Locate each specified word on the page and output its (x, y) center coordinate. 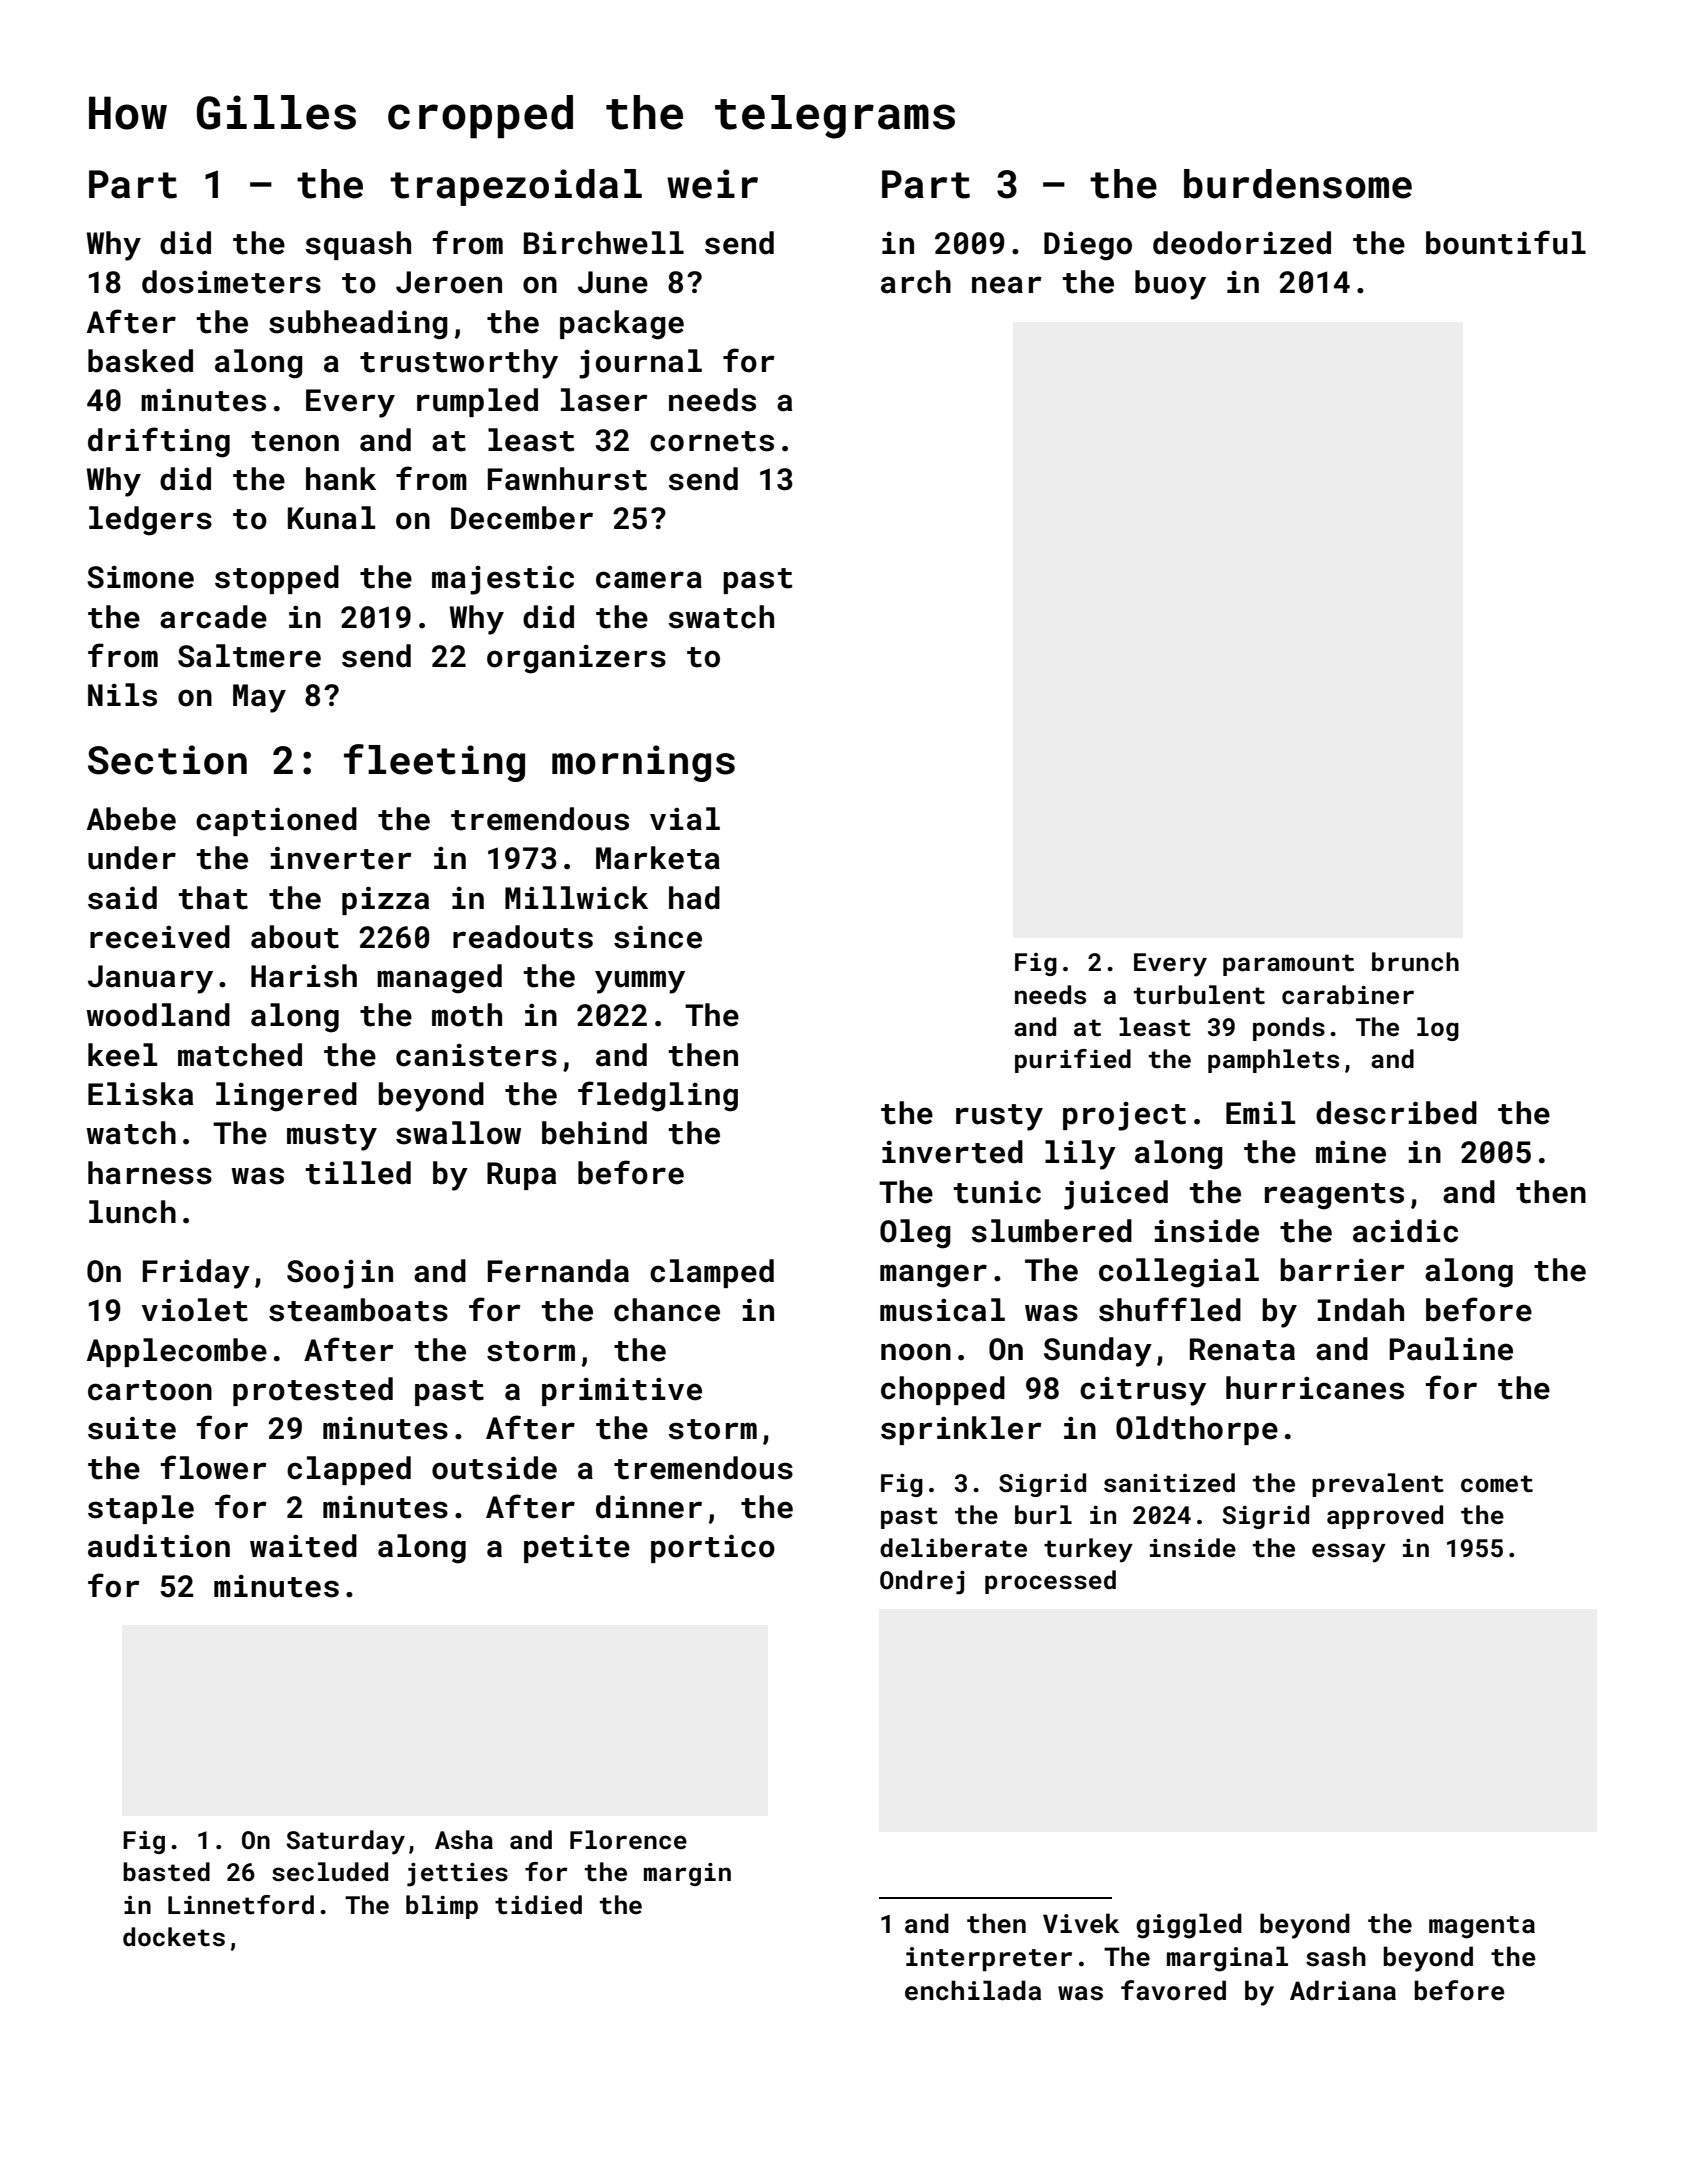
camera (649, 580)
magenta (1482, 1927)
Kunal (331, 518)
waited (303, 1546)
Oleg (915, 1234)
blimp (442, 1907)
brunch (1415, 962)
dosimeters (231, 282)
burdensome (1298, 184)
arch (916, 282)
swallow (458, 1133)
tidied (538, 1905)
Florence (628, 1840)
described (1396, 1113)
